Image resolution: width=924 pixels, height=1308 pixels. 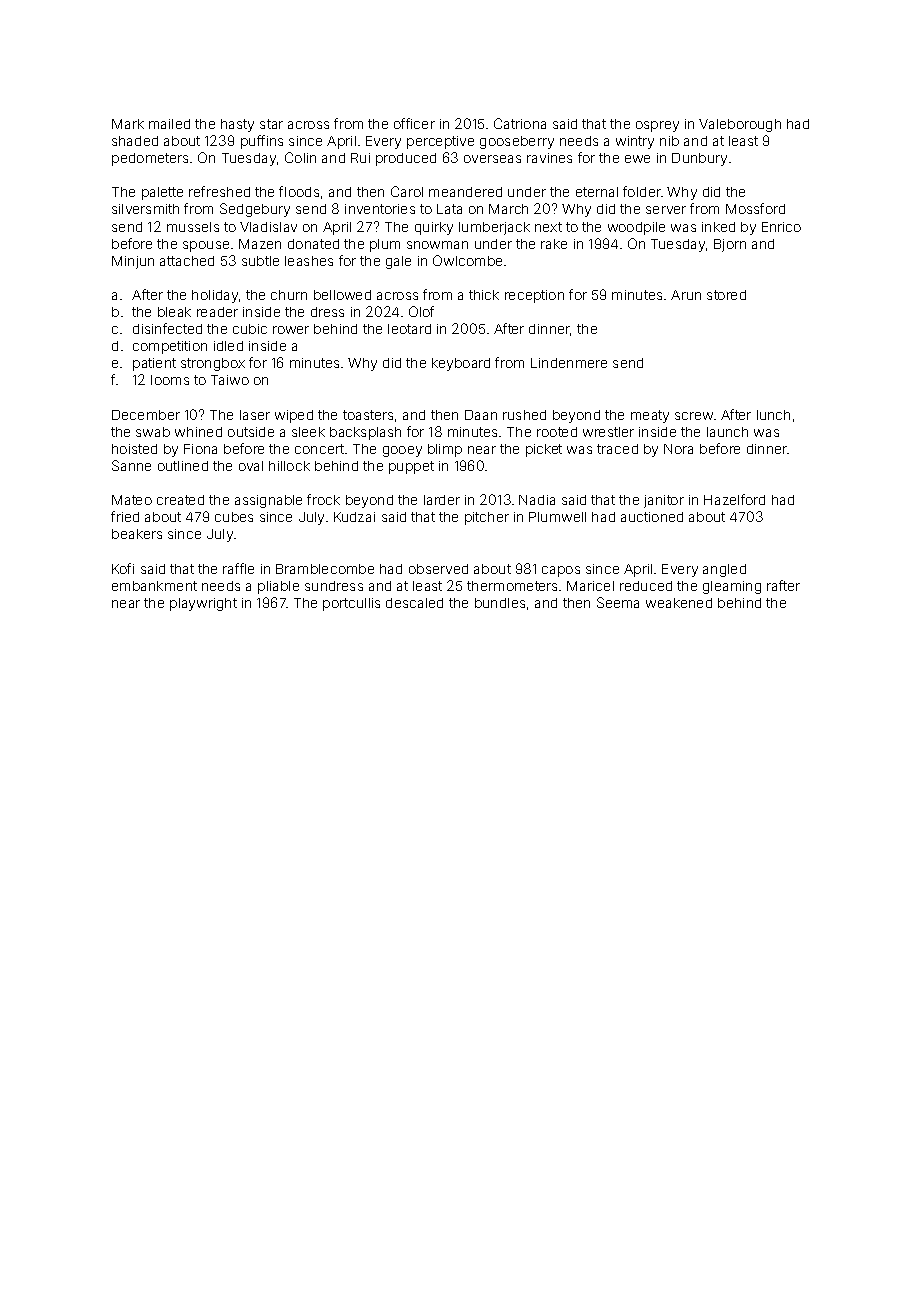 I want to click on beakers, so click(x=137, y=534).
